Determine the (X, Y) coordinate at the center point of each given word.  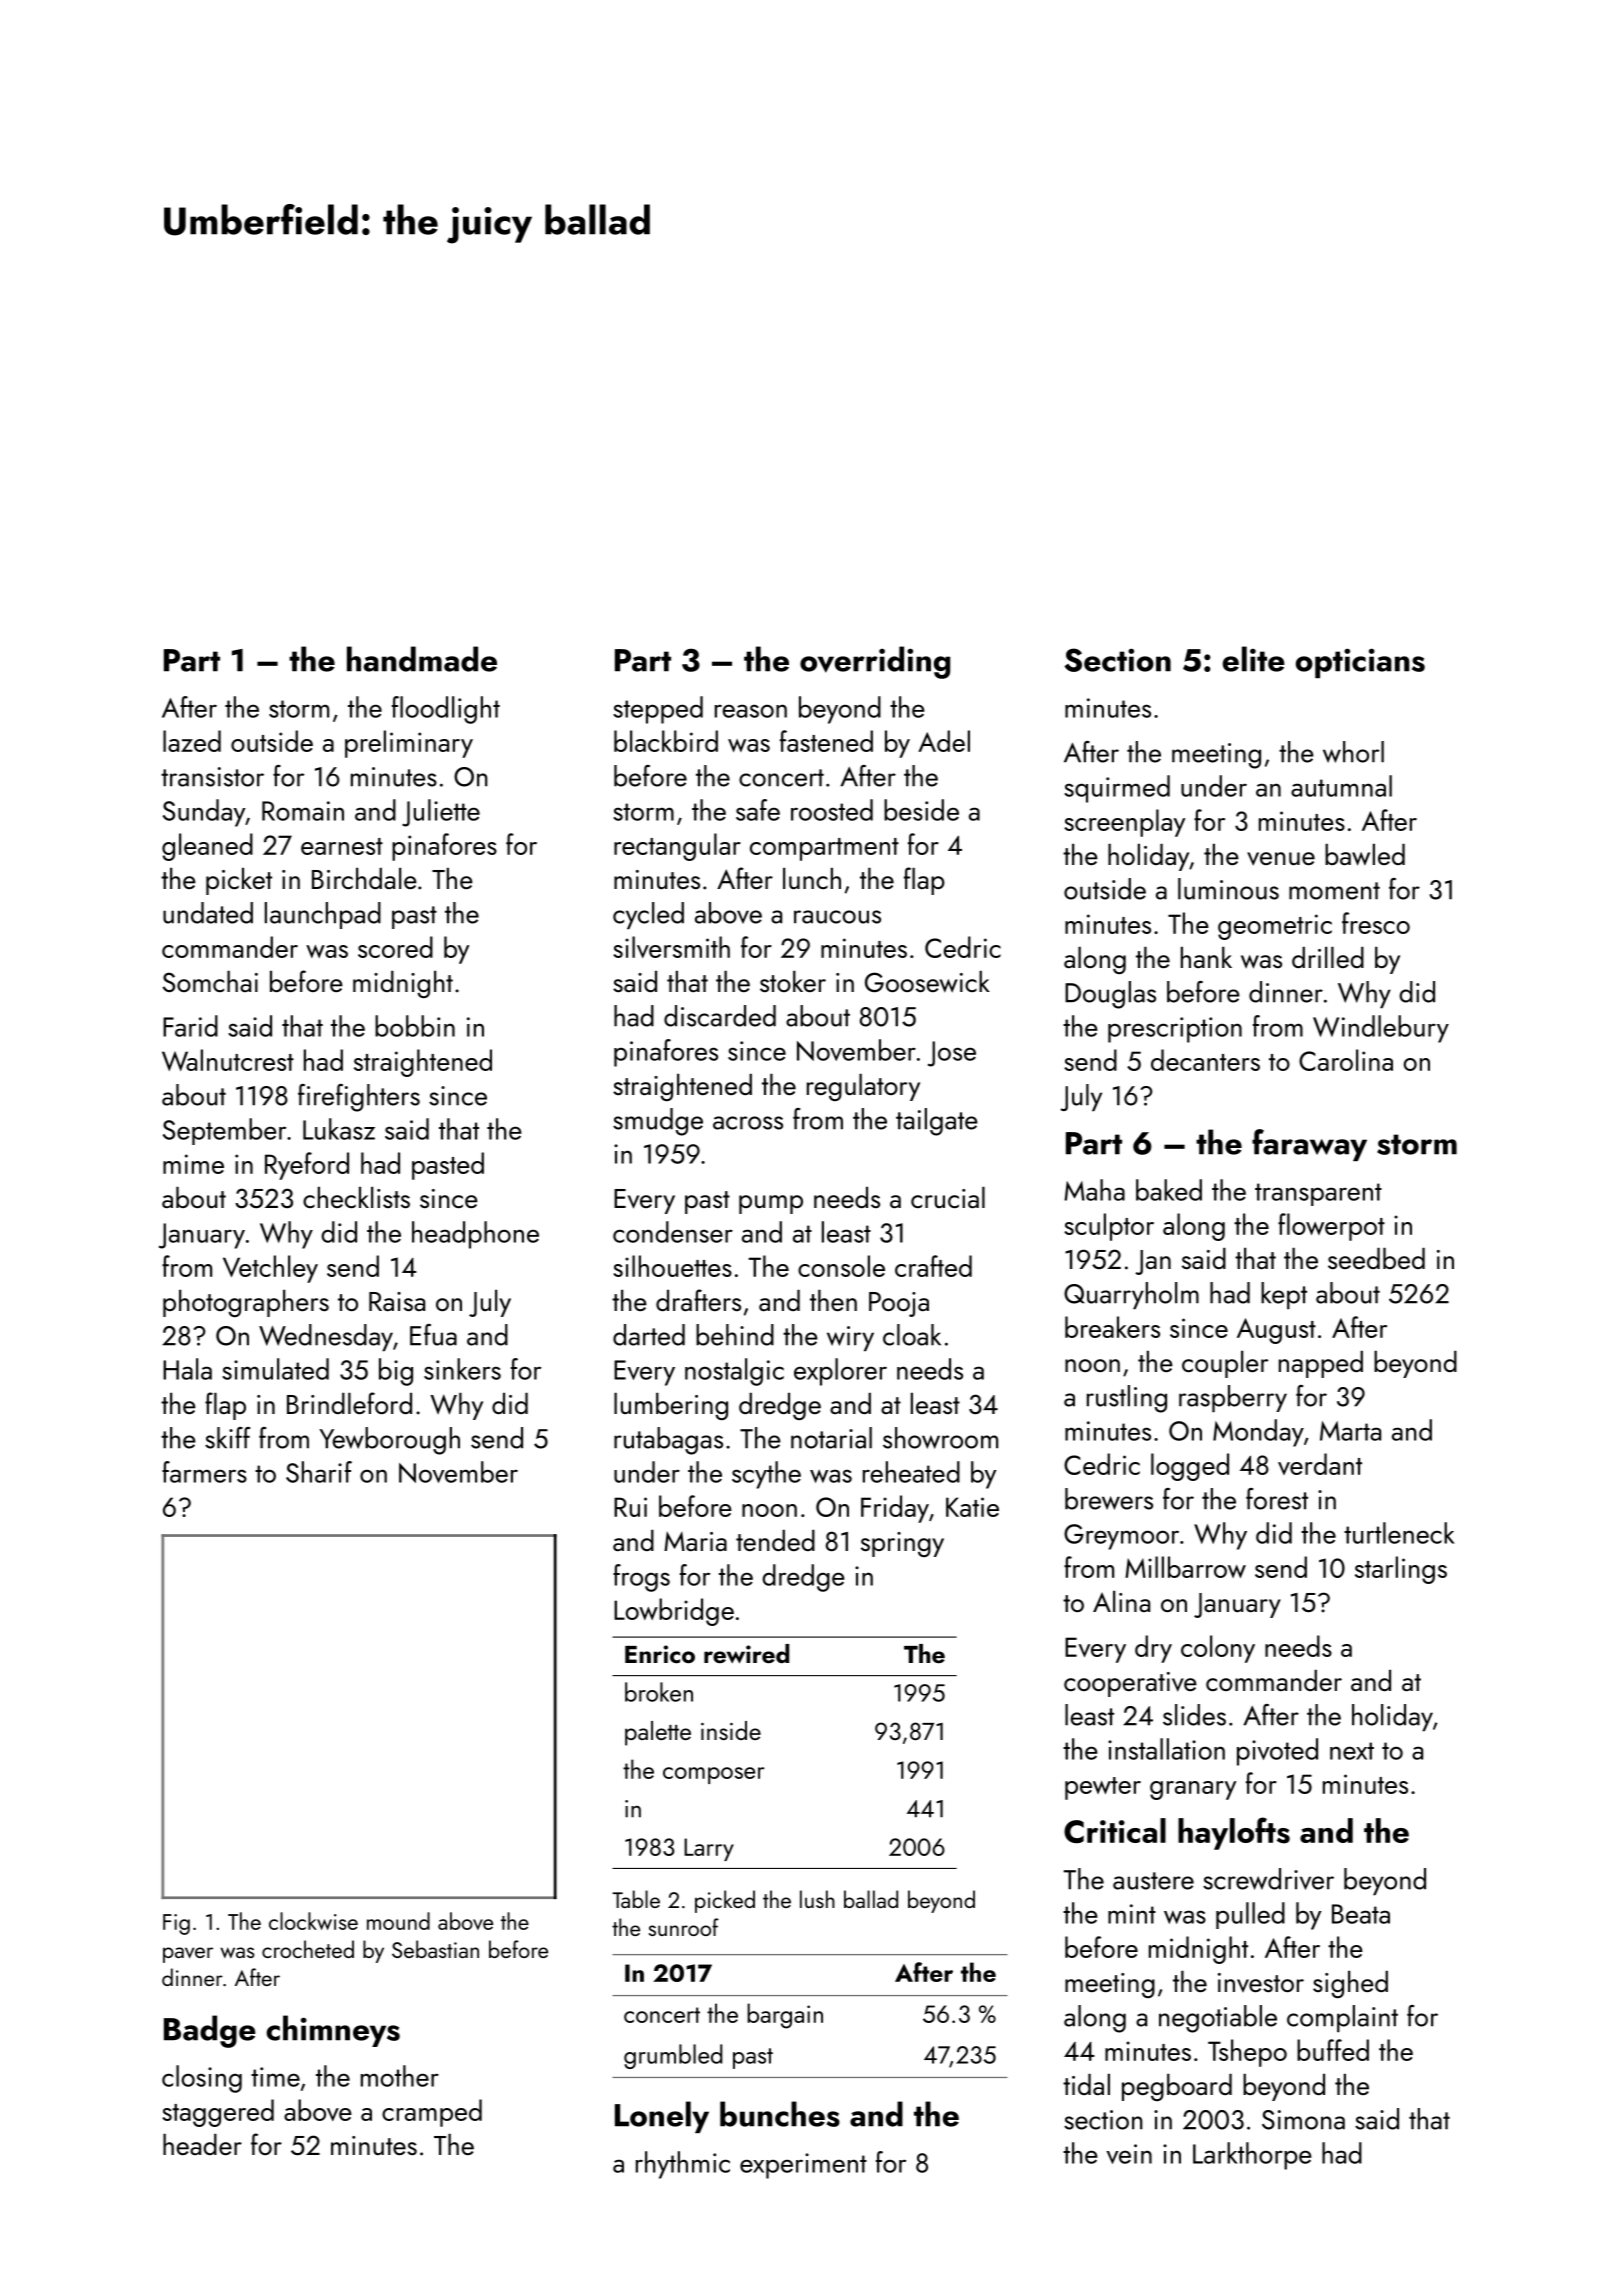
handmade (422, 659)
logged (1190, 1467)
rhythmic (683, 2165)
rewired (746, 1654)
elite (1254, 659)
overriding (875, 662)
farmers (204, 1472)
